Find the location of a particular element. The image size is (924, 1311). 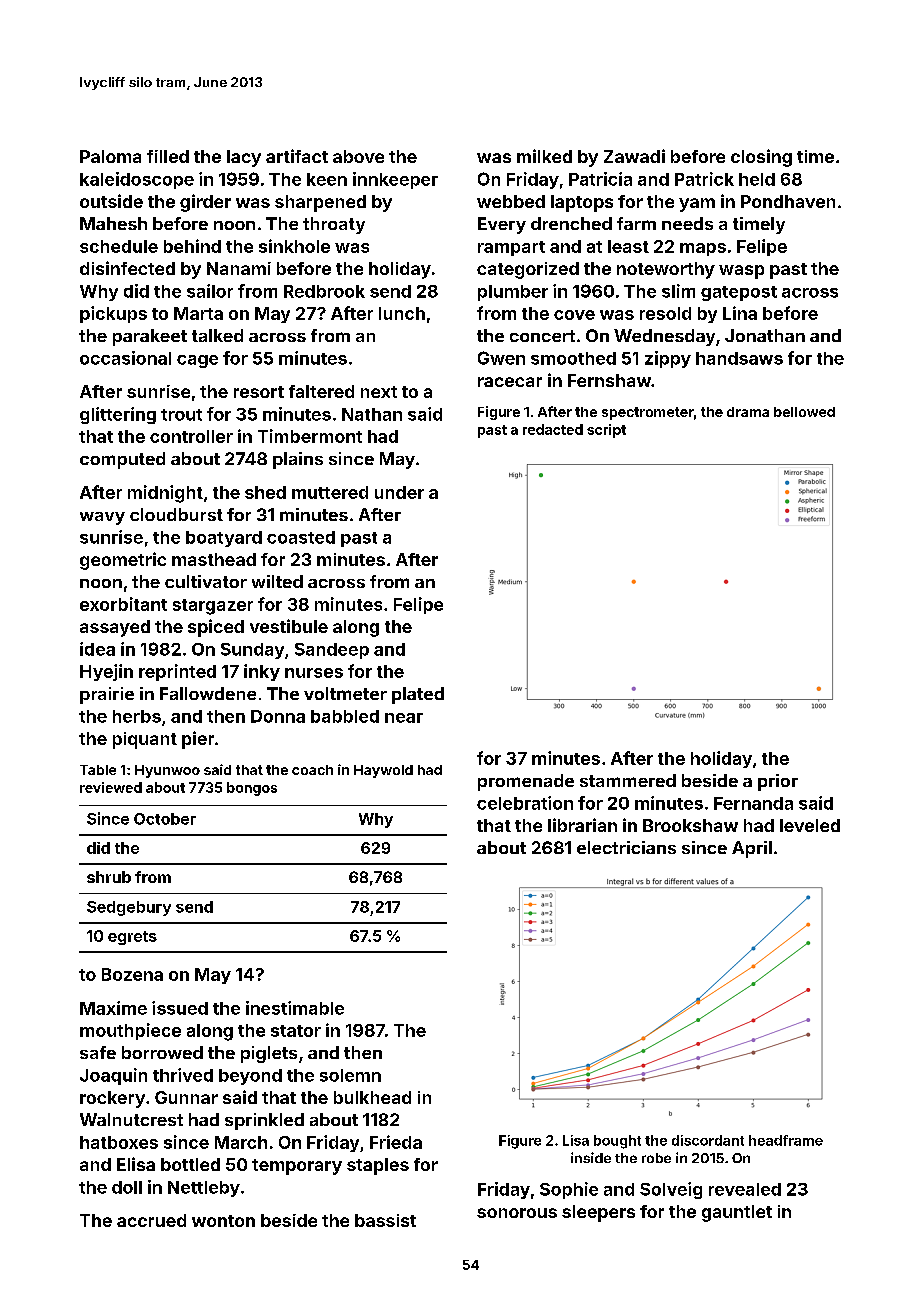

sonorous is located at coordinates (517, 1213).
